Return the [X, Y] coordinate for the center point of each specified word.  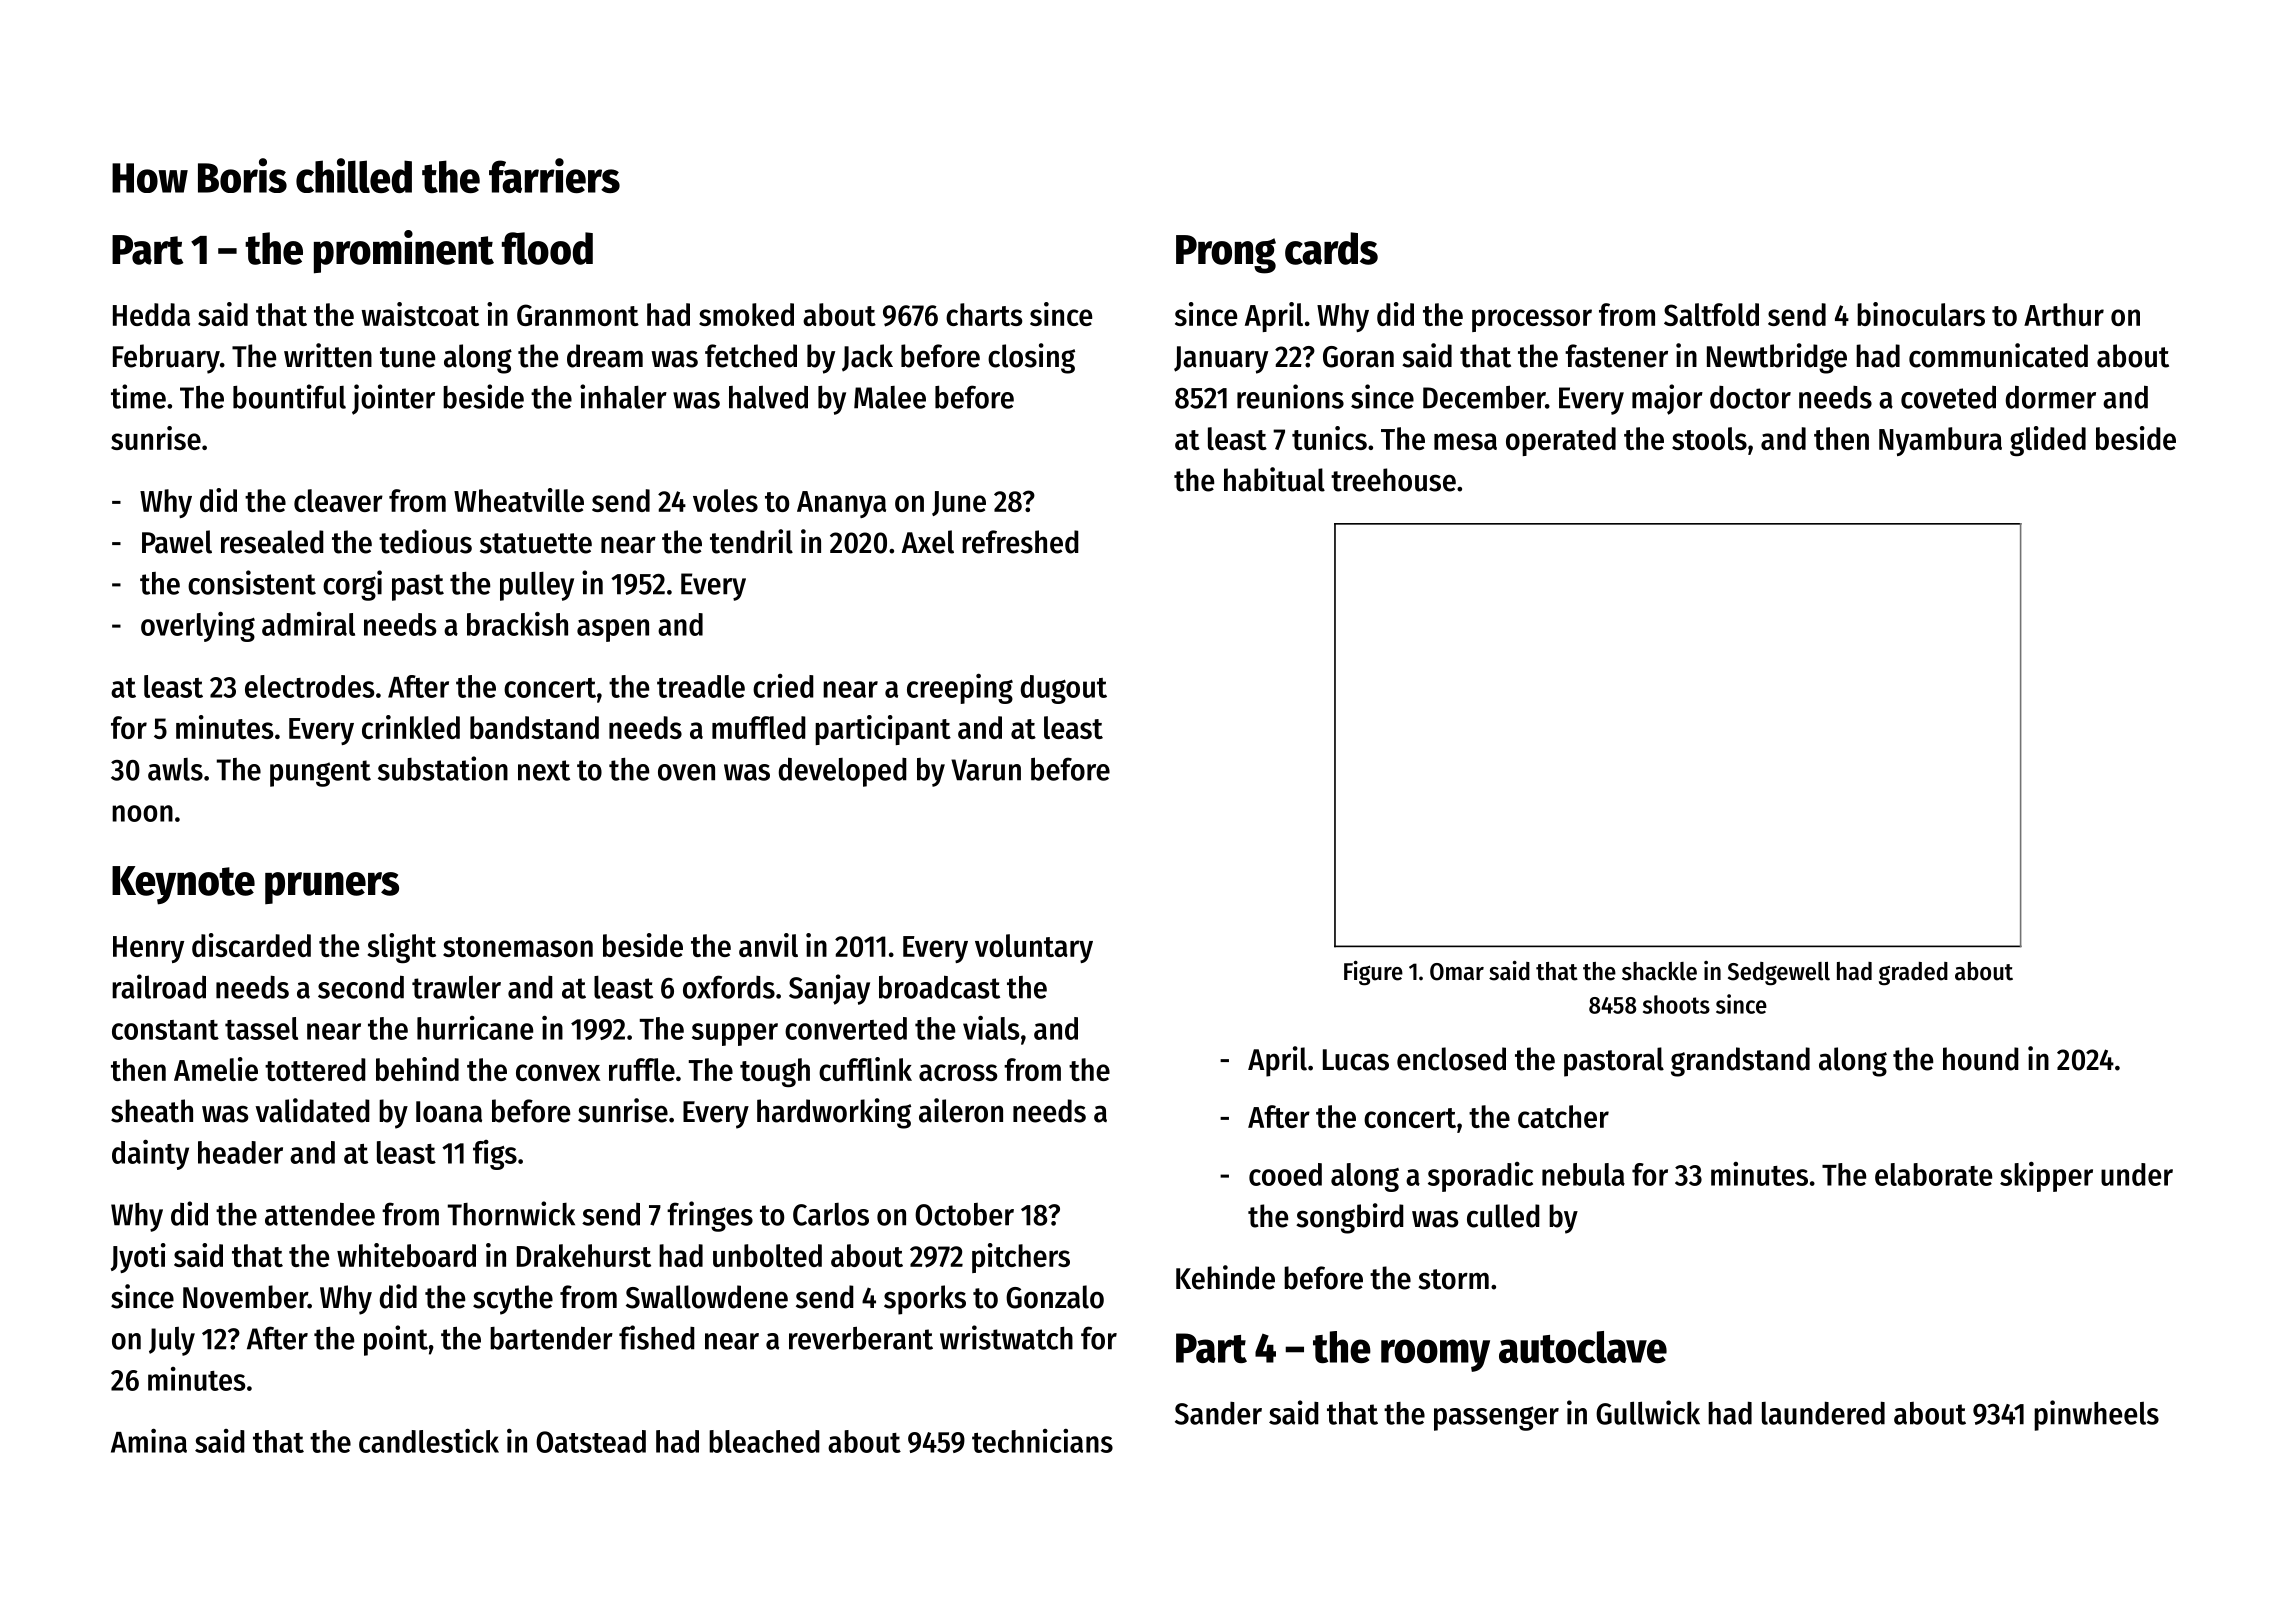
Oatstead [591, 1441]
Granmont [578, 315]
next [544, 770]
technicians [1042, 1441]
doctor [1750, 397]
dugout [1064, 689]
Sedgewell [1779, 974]
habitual [1274, 479]
